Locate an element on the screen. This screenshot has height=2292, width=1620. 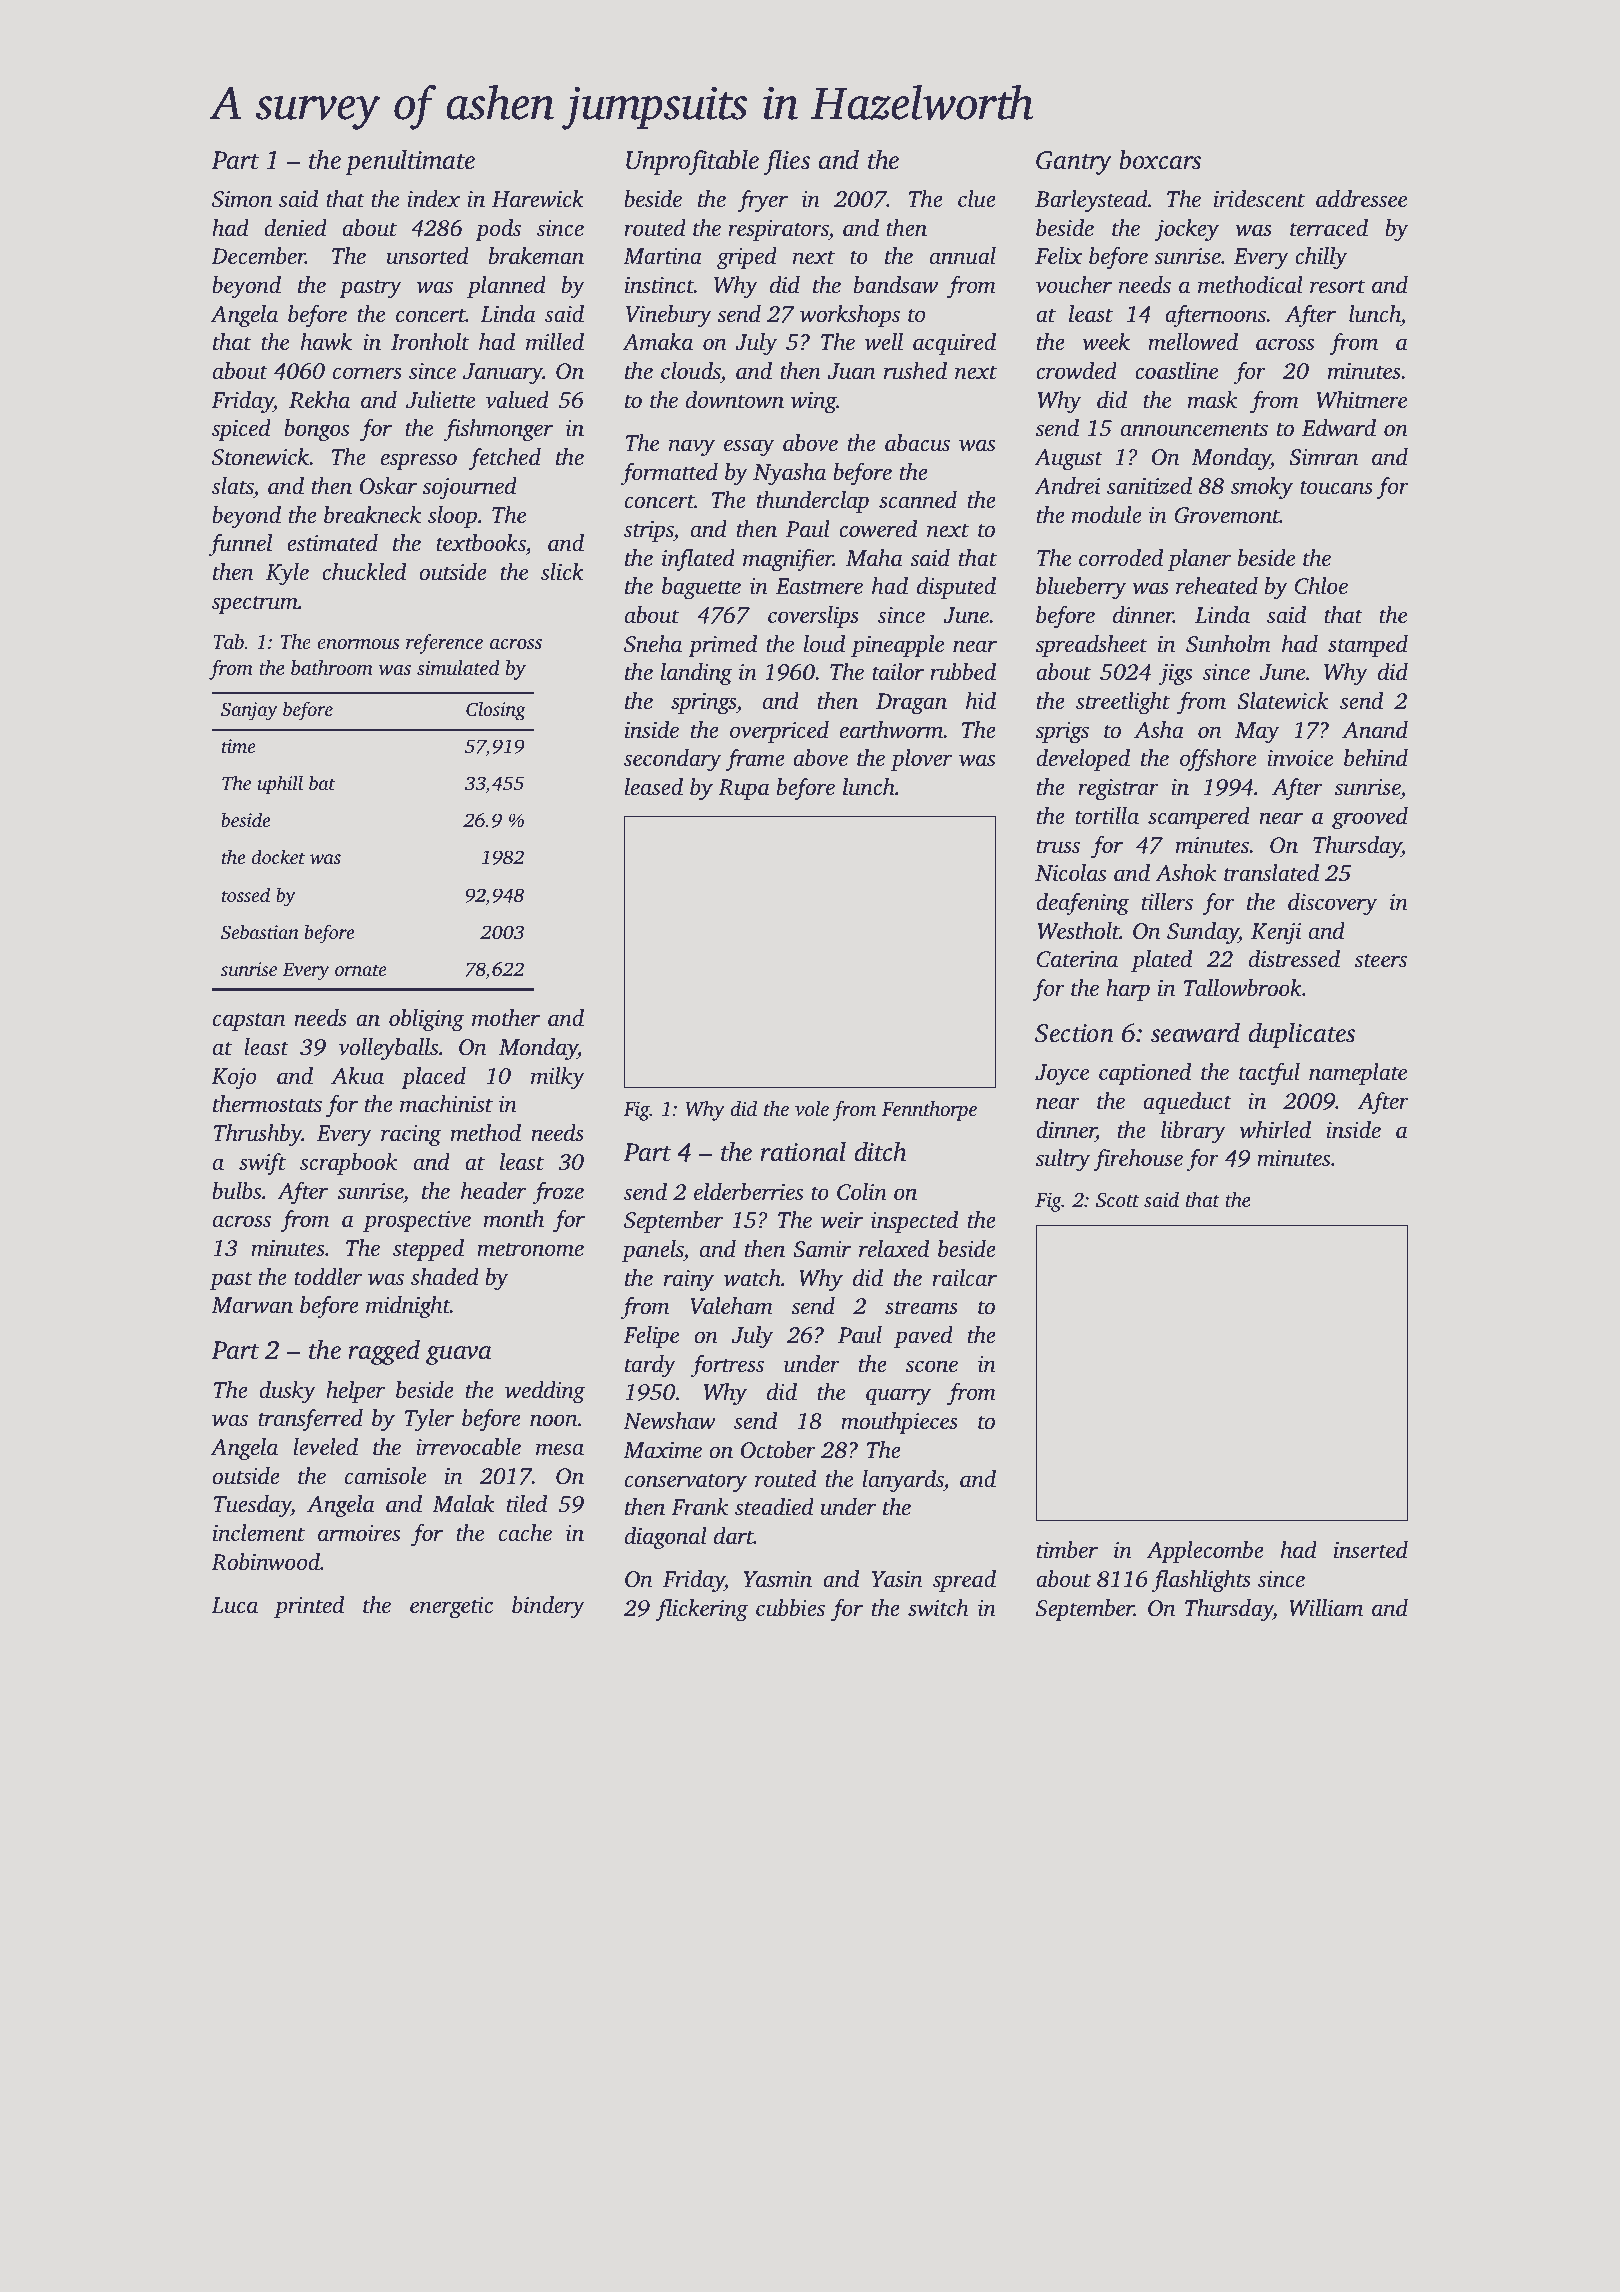
Juan is located at coordinates (852, 371).
